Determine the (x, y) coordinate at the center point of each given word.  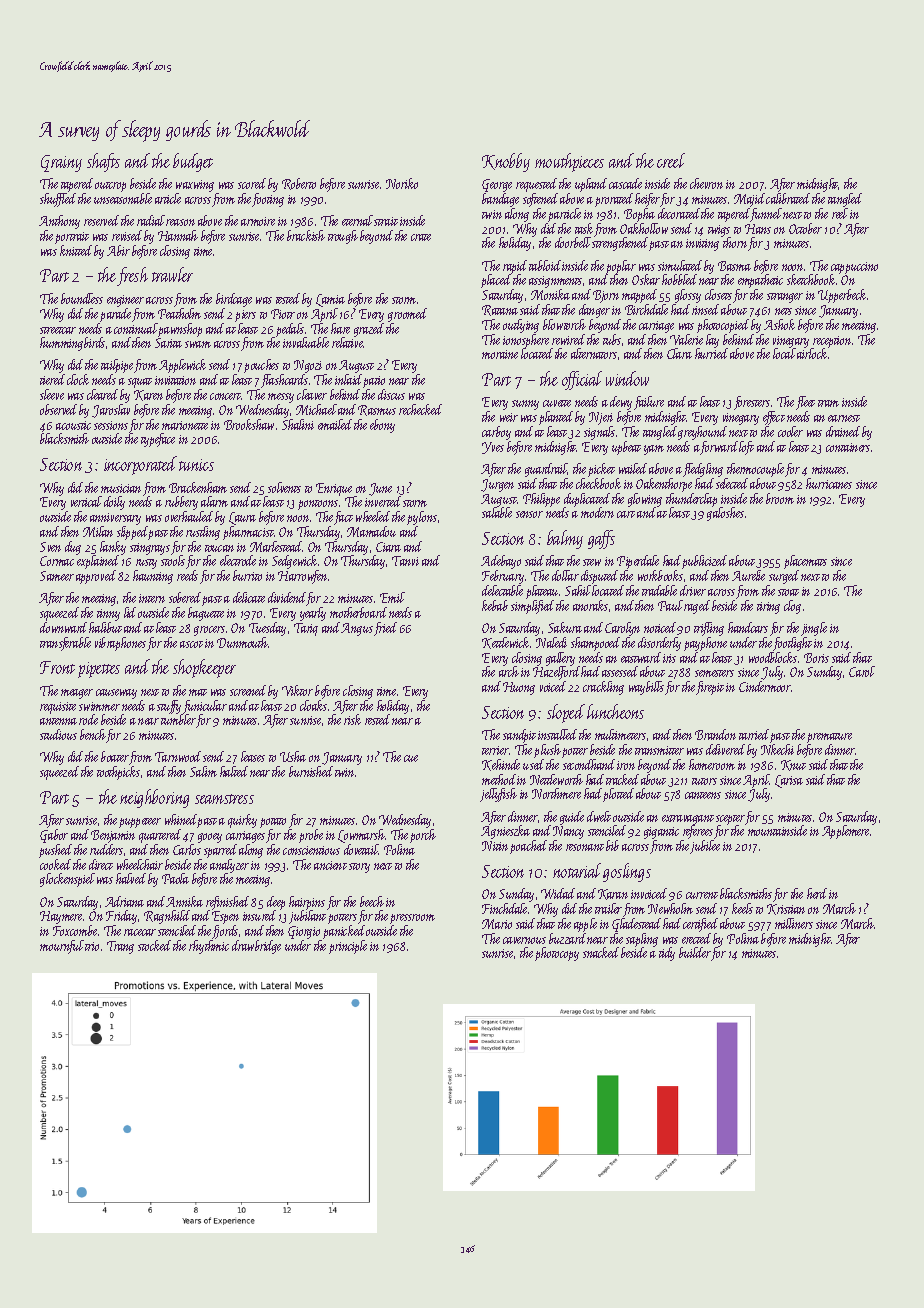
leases (253, 756)
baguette (206, 614)
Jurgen (497, 485)
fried (385, 629)
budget (193, 162)
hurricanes (829, 483)
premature (829, 738)
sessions (111, 425)
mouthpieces (569, 162)
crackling (603, 688)
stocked (154, 945)
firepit (710, 688)
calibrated (788, 198)
